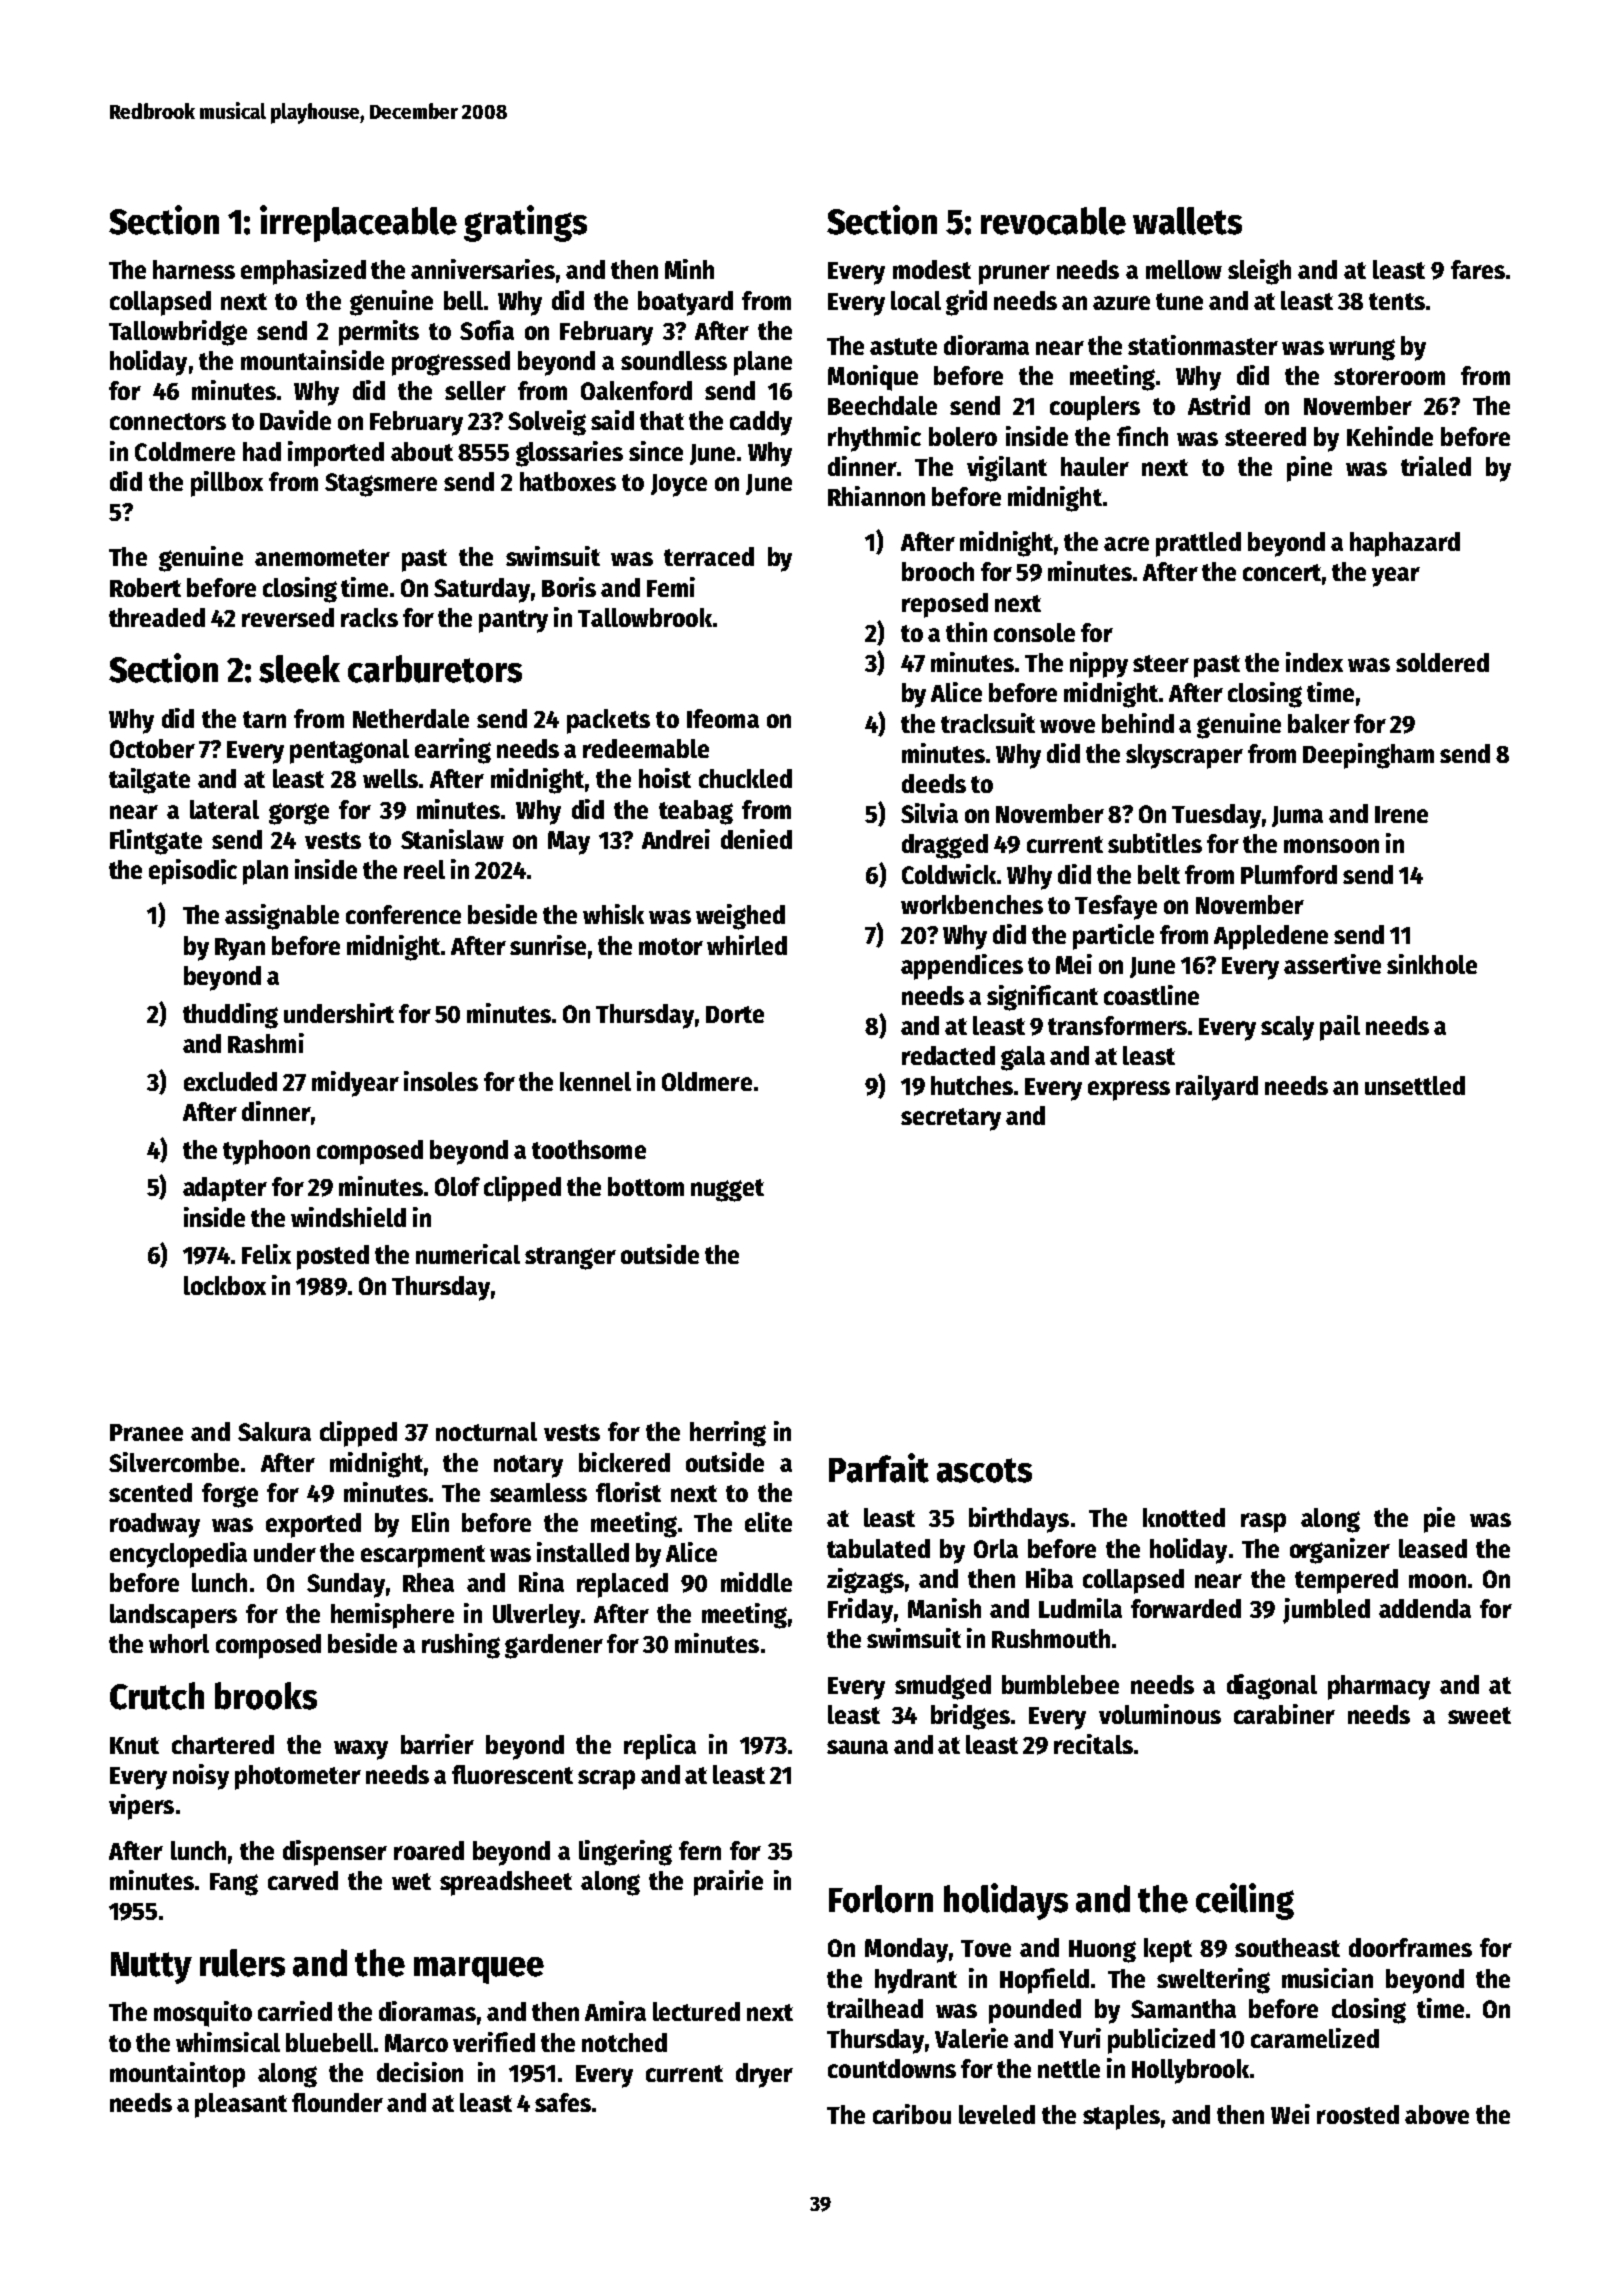 Image resolution: width=1620 pixels, height=2292 pixels. I want to click on Nutty, so click(151, 1968).
